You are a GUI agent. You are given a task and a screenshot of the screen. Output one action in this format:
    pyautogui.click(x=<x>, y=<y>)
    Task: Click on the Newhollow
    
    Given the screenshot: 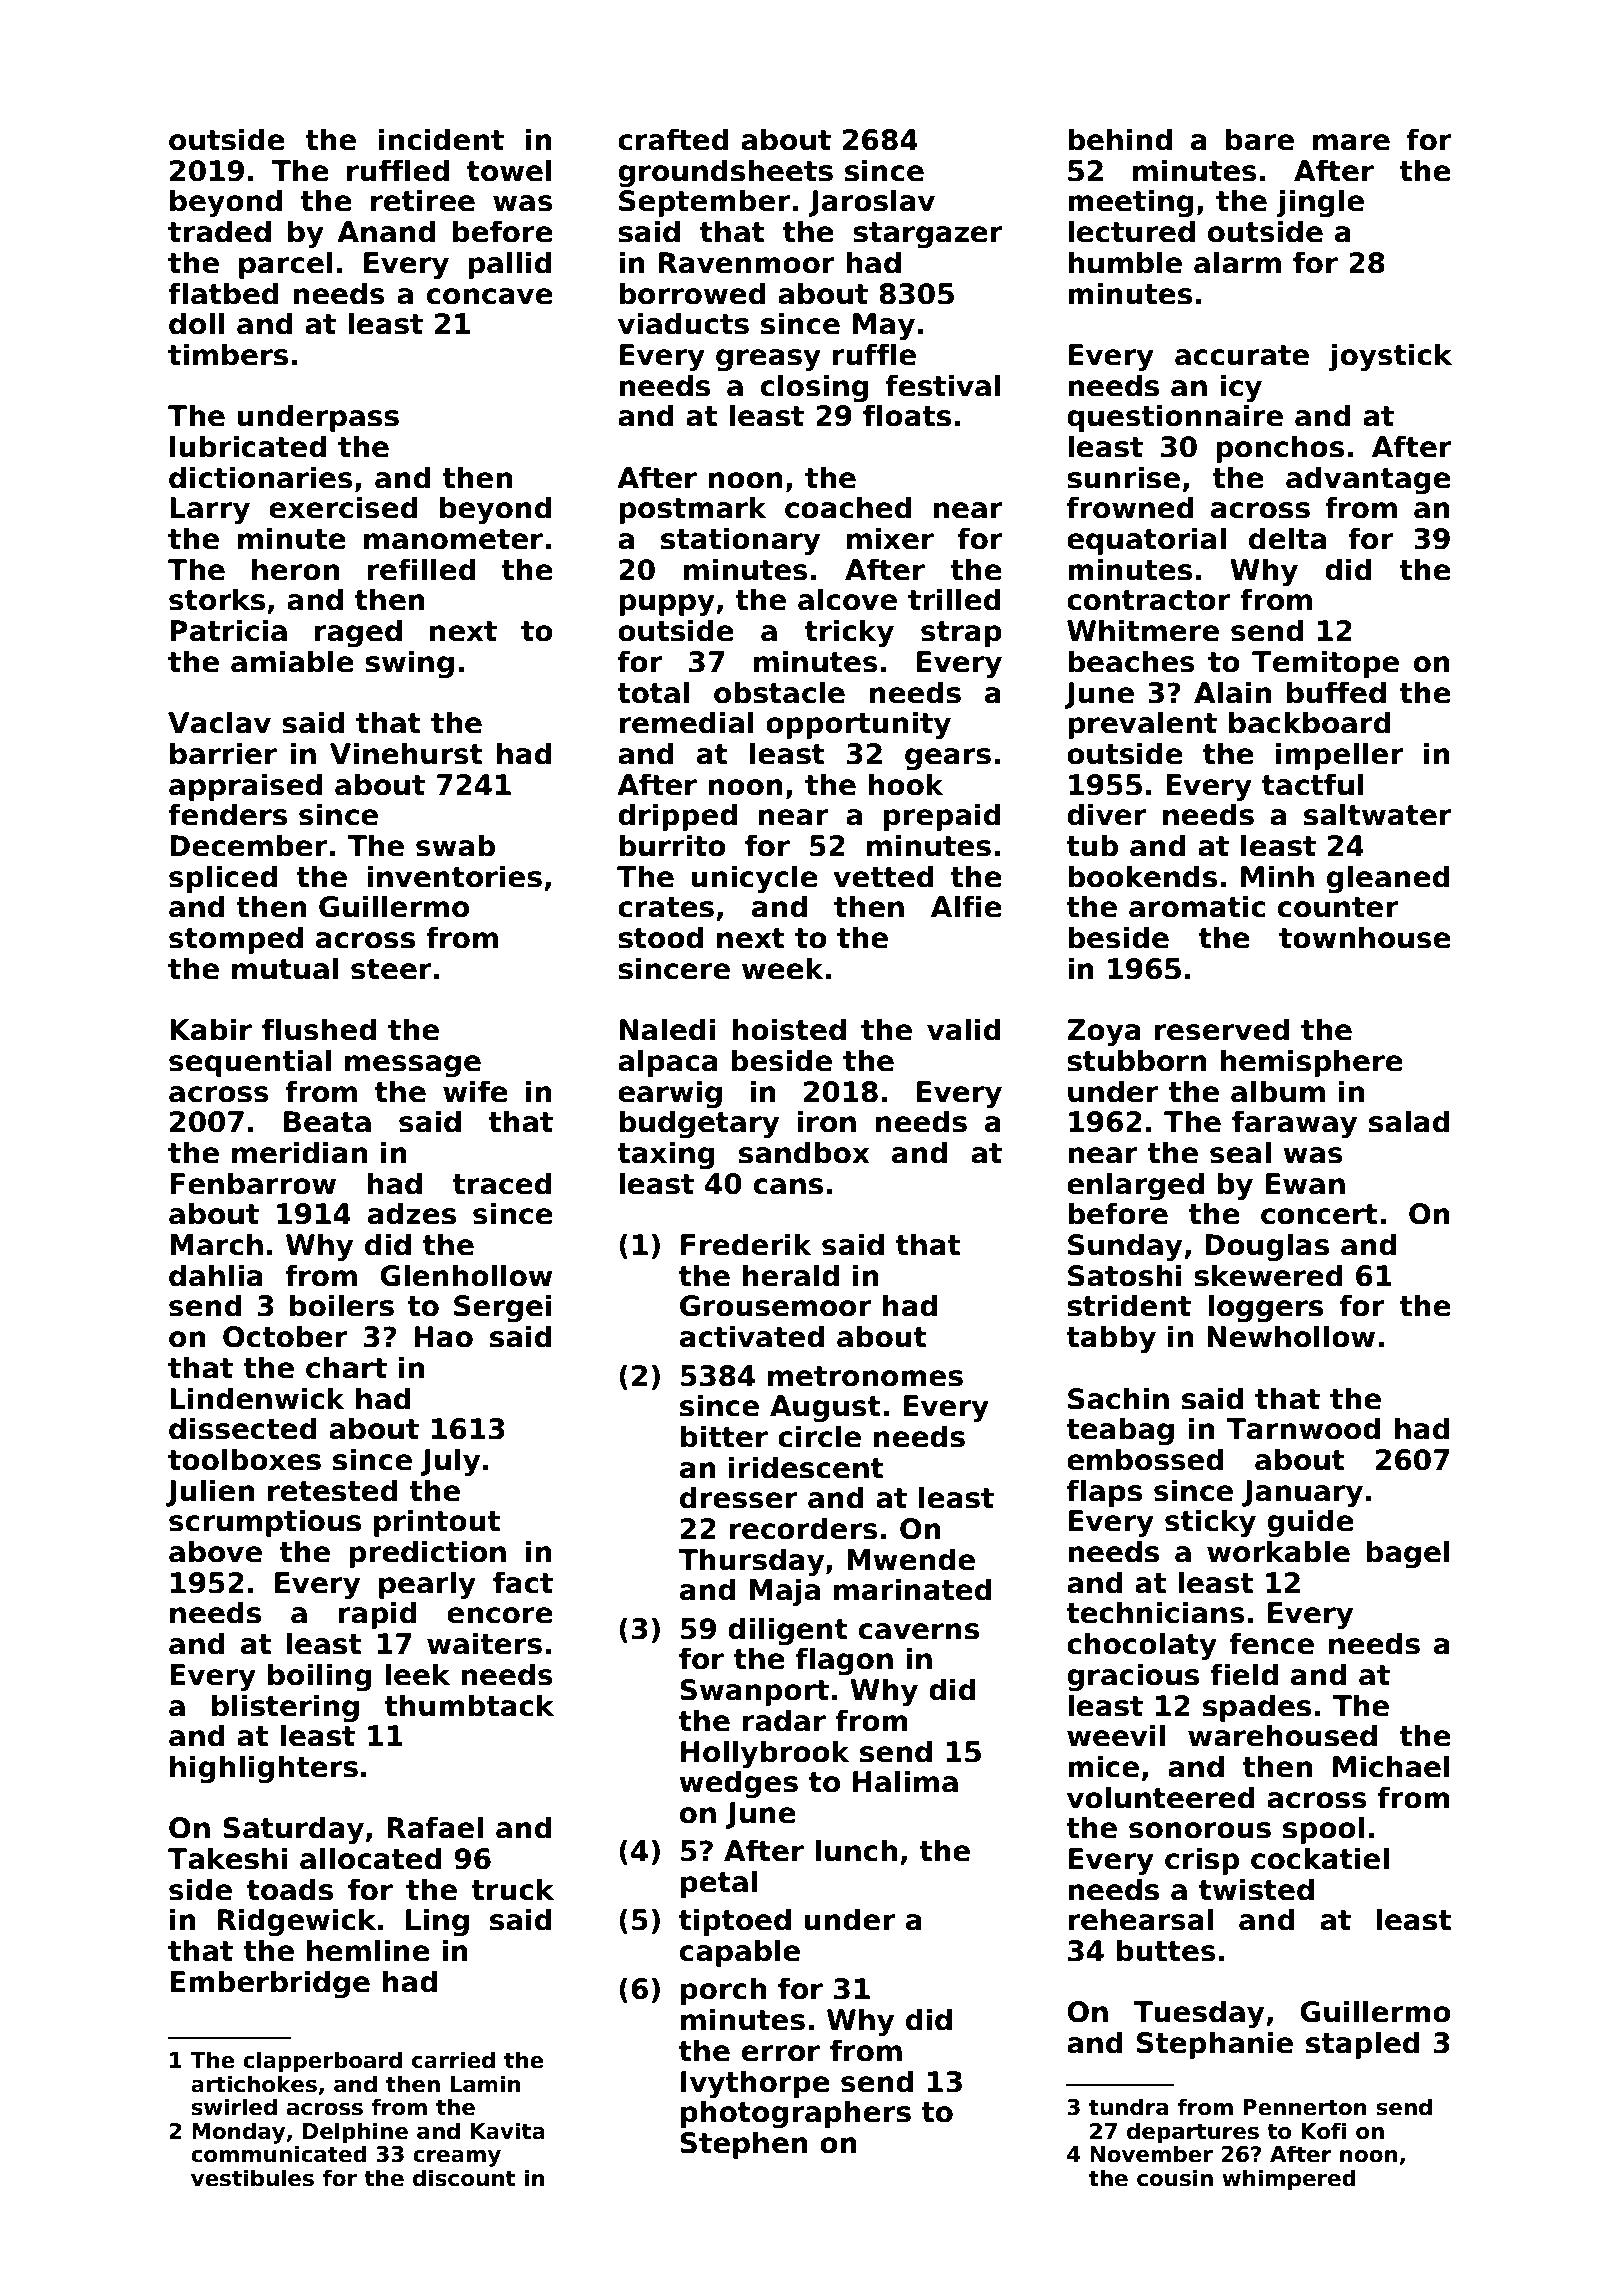 What is the action you would take?
    pyautogui.click(x=1291, y=1336)
